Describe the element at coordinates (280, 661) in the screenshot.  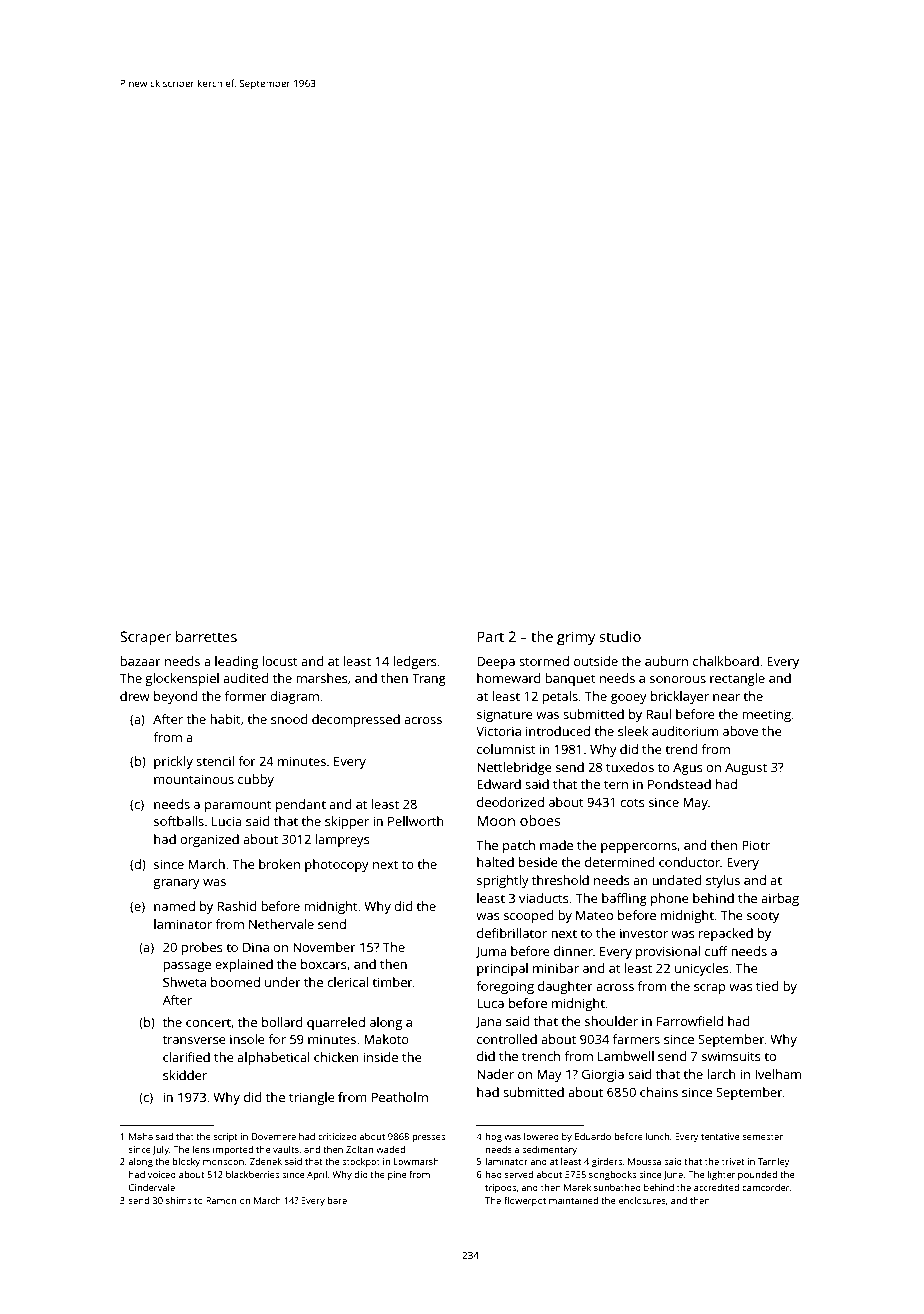
I see `locust` at that location.
